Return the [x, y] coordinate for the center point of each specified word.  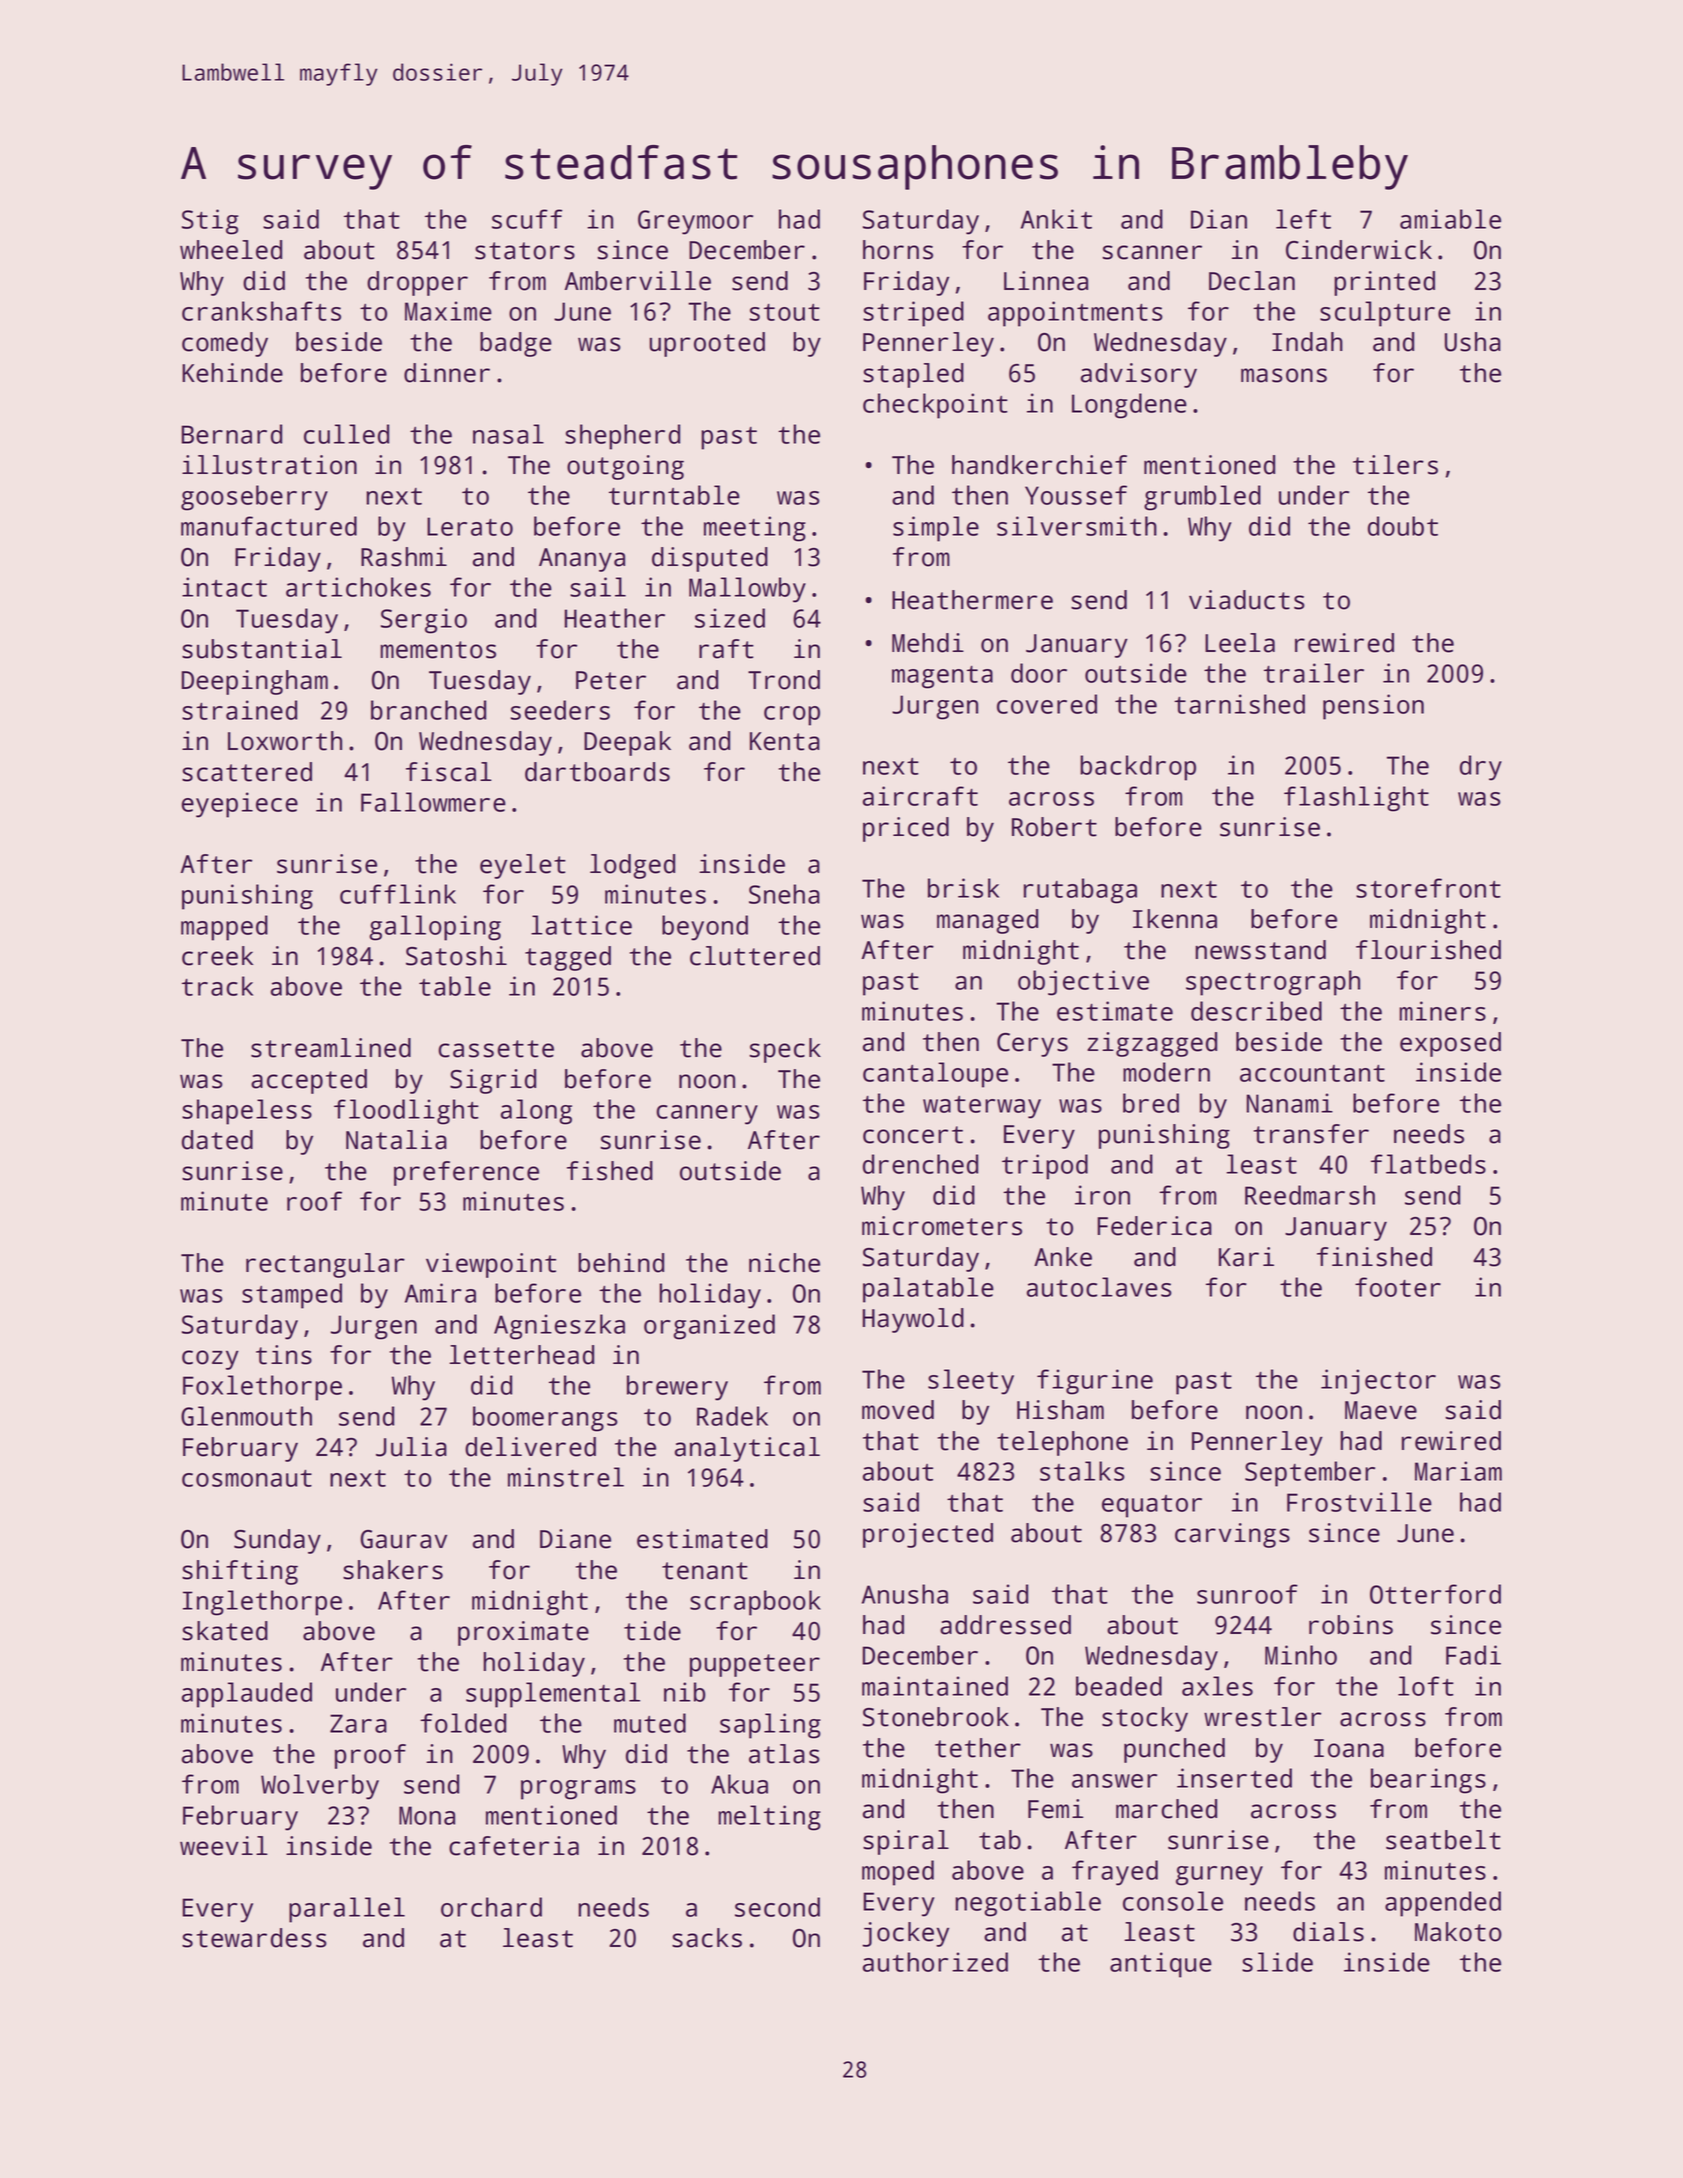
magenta [942, 677]
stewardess [254, 1938]
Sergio [424, 621]
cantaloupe [935, 1075]
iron [1102, 1195]
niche [784, 1263]
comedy [225, 344]
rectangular [325, 1265]
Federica [1154, 1226]
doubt [1403, 526]
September [1310, 1474]
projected [928, 1535]
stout [785, 312]
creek [217, 956]
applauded [247, 1695]
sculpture [1385, 314]
